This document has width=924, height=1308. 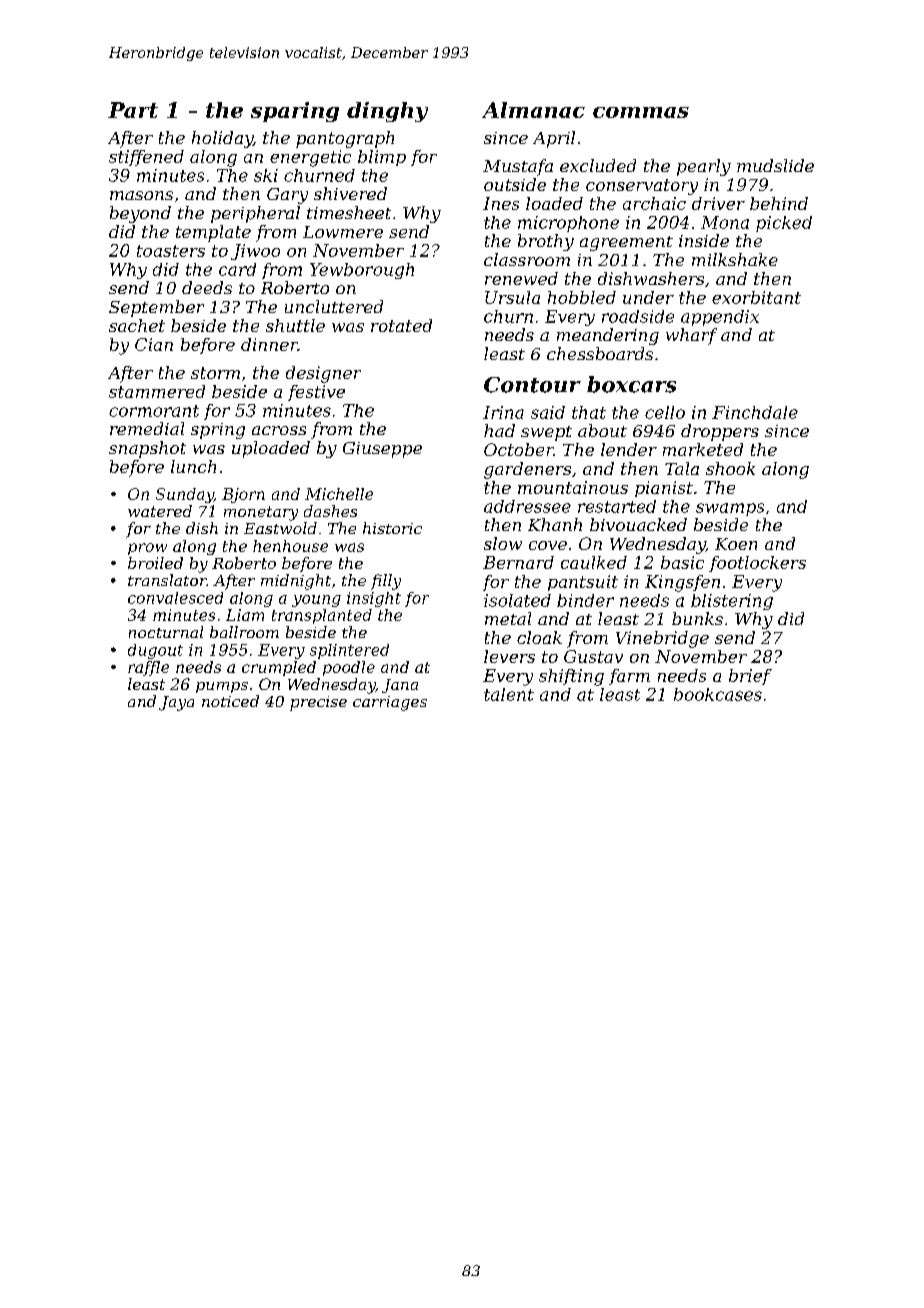 What do you see at coordinates (295, 112) in the document?
I see `sparing` at bounding box center [295, 112].
